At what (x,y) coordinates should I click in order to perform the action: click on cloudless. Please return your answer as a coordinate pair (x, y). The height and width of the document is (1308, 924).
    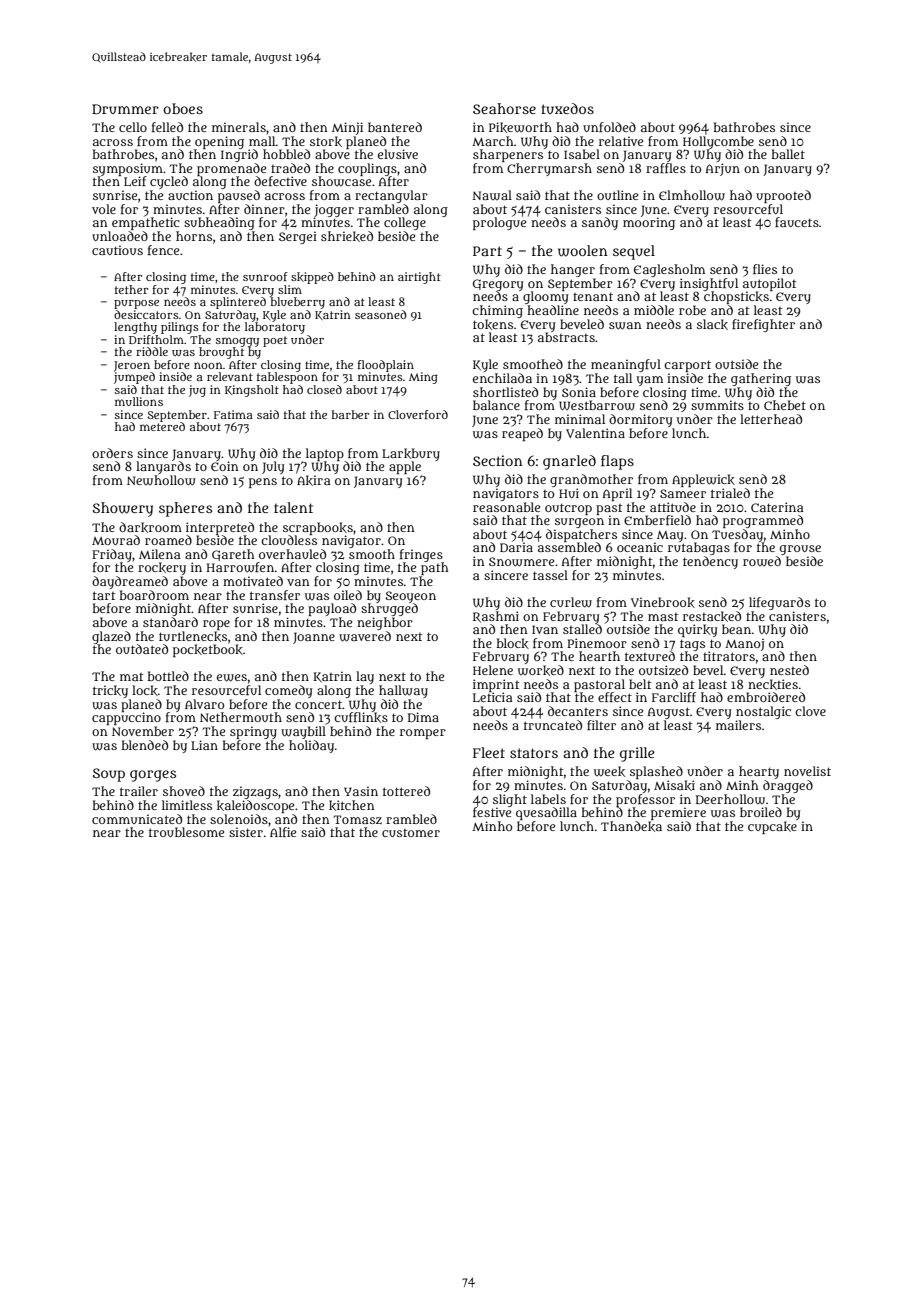
    Looking at the image, I should click on (289, 540).
